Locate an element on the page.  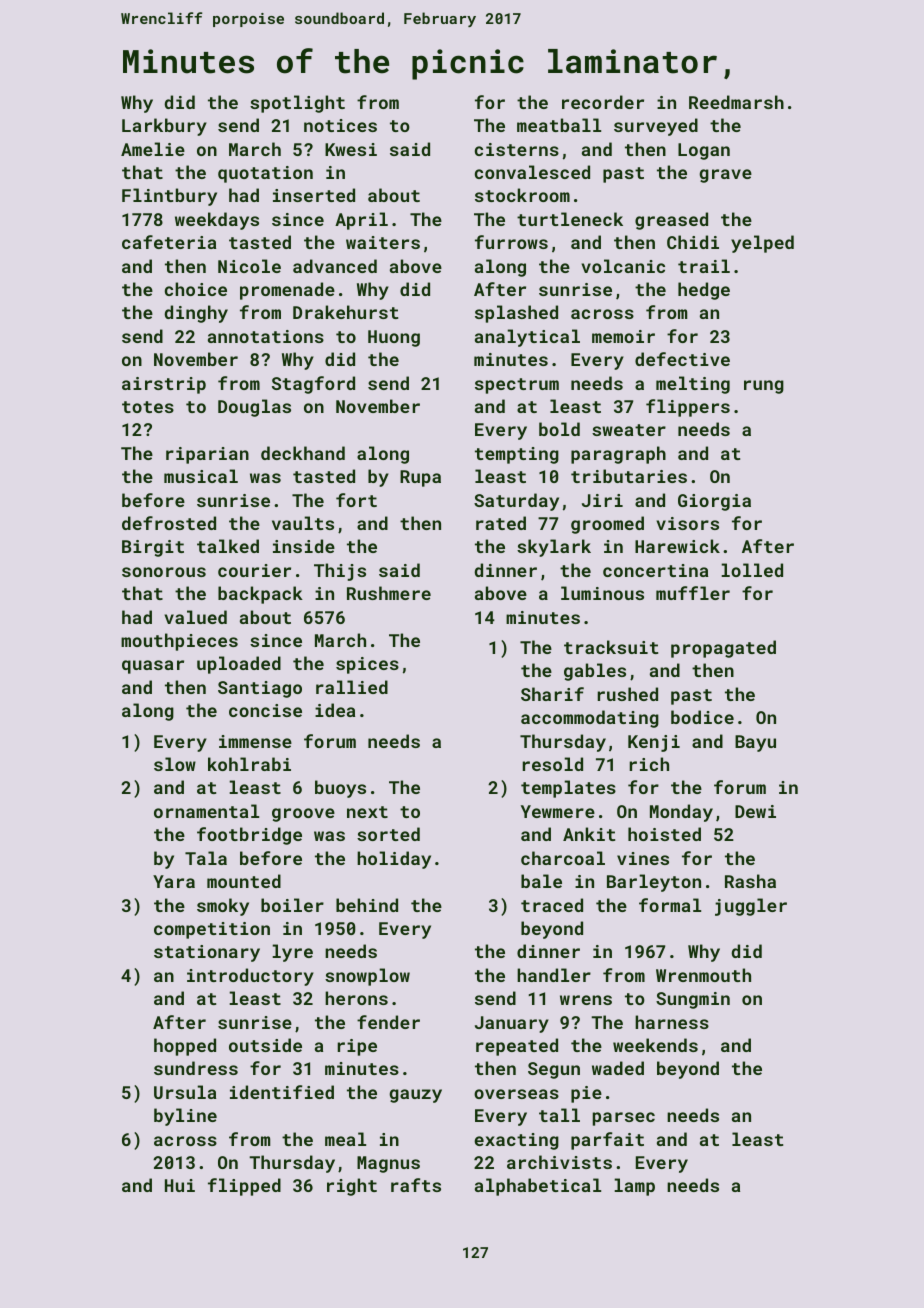
annotations is located at coordinates (266, 336).
